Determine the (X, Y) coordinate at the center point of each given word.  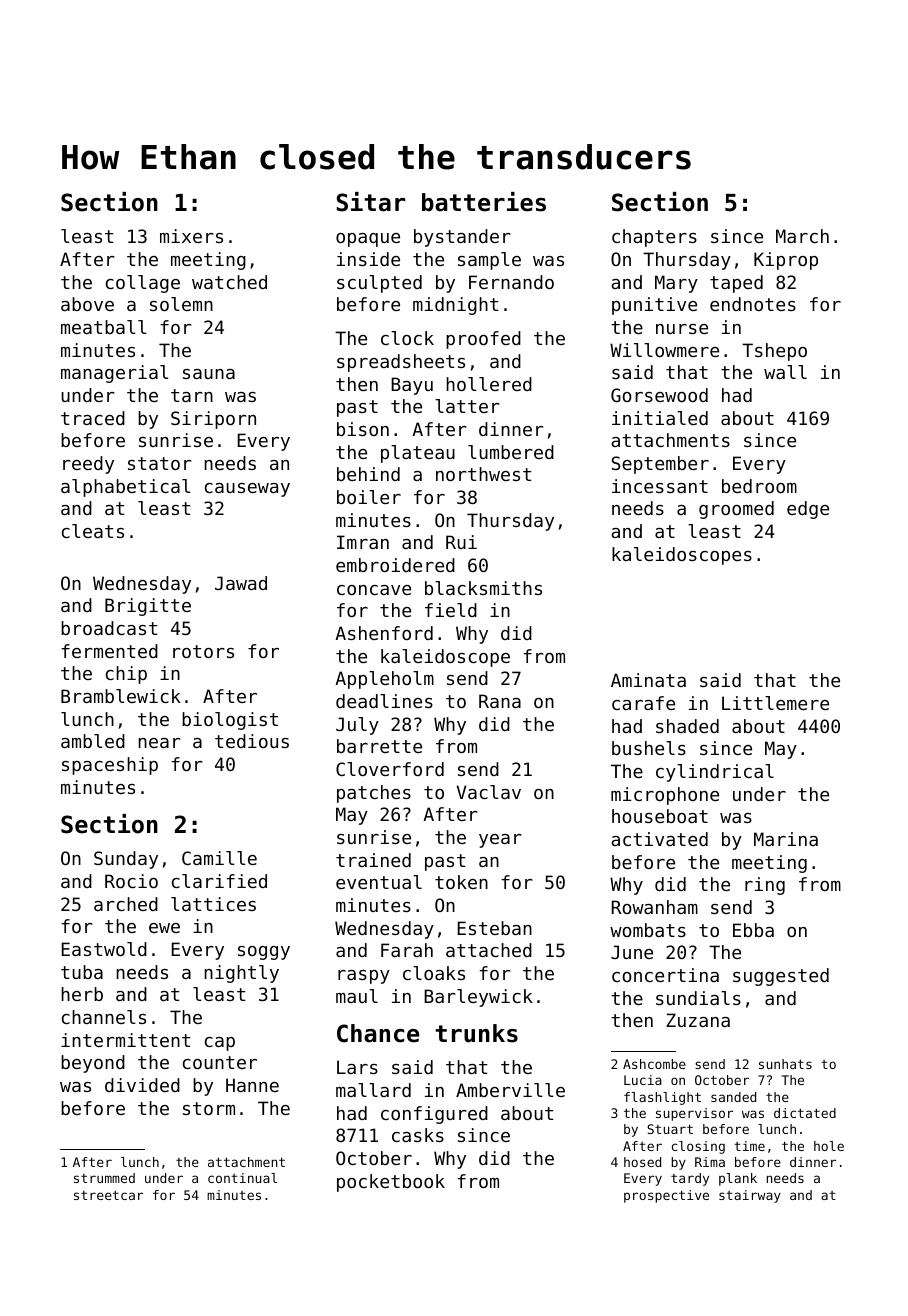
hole (829, 1146)
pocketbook (391, 1183)
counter (220, 1062)
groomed (736, 510)
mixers (191, 236)
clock (407, 338)
